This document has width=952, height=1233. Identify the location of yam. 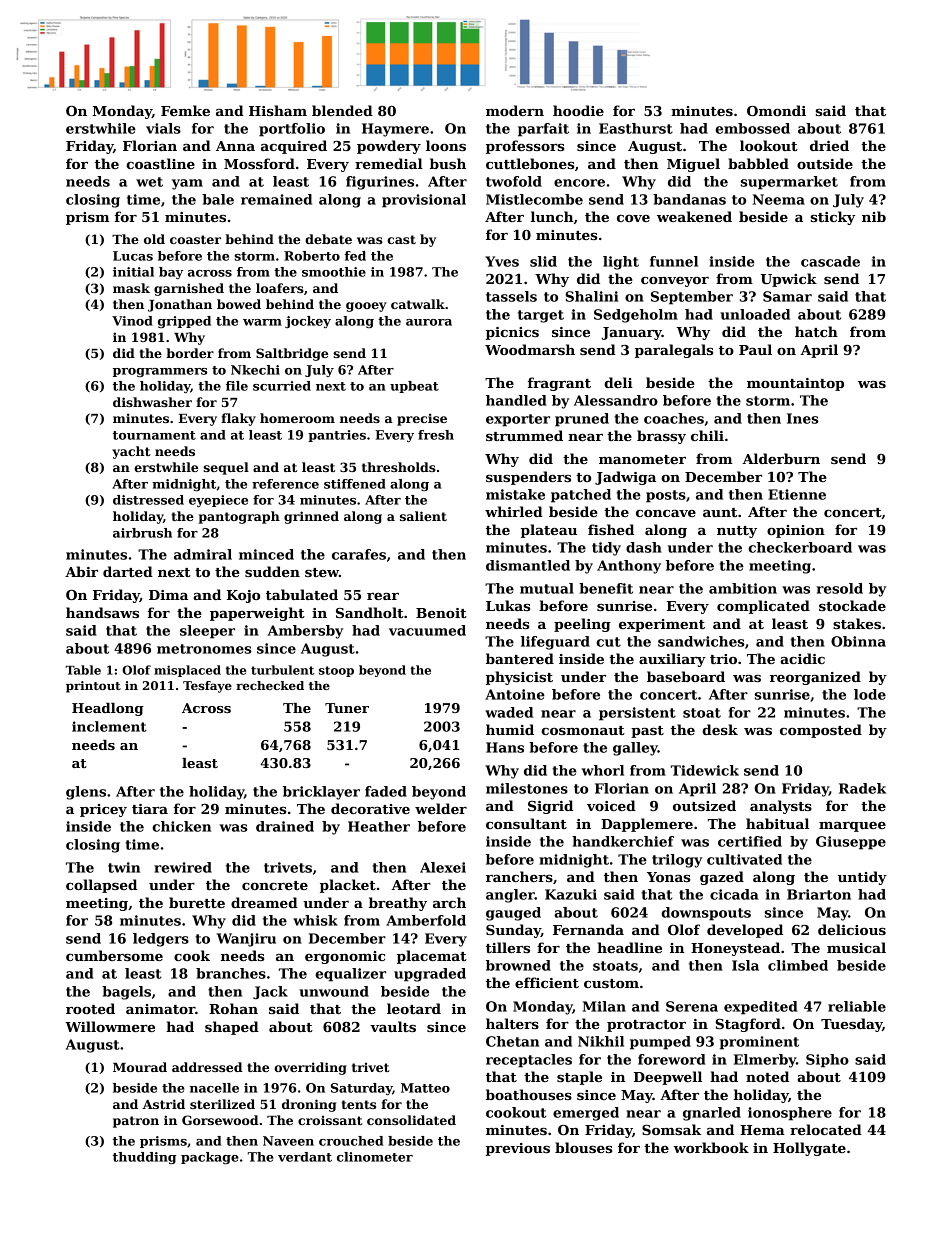
(187, 184).
